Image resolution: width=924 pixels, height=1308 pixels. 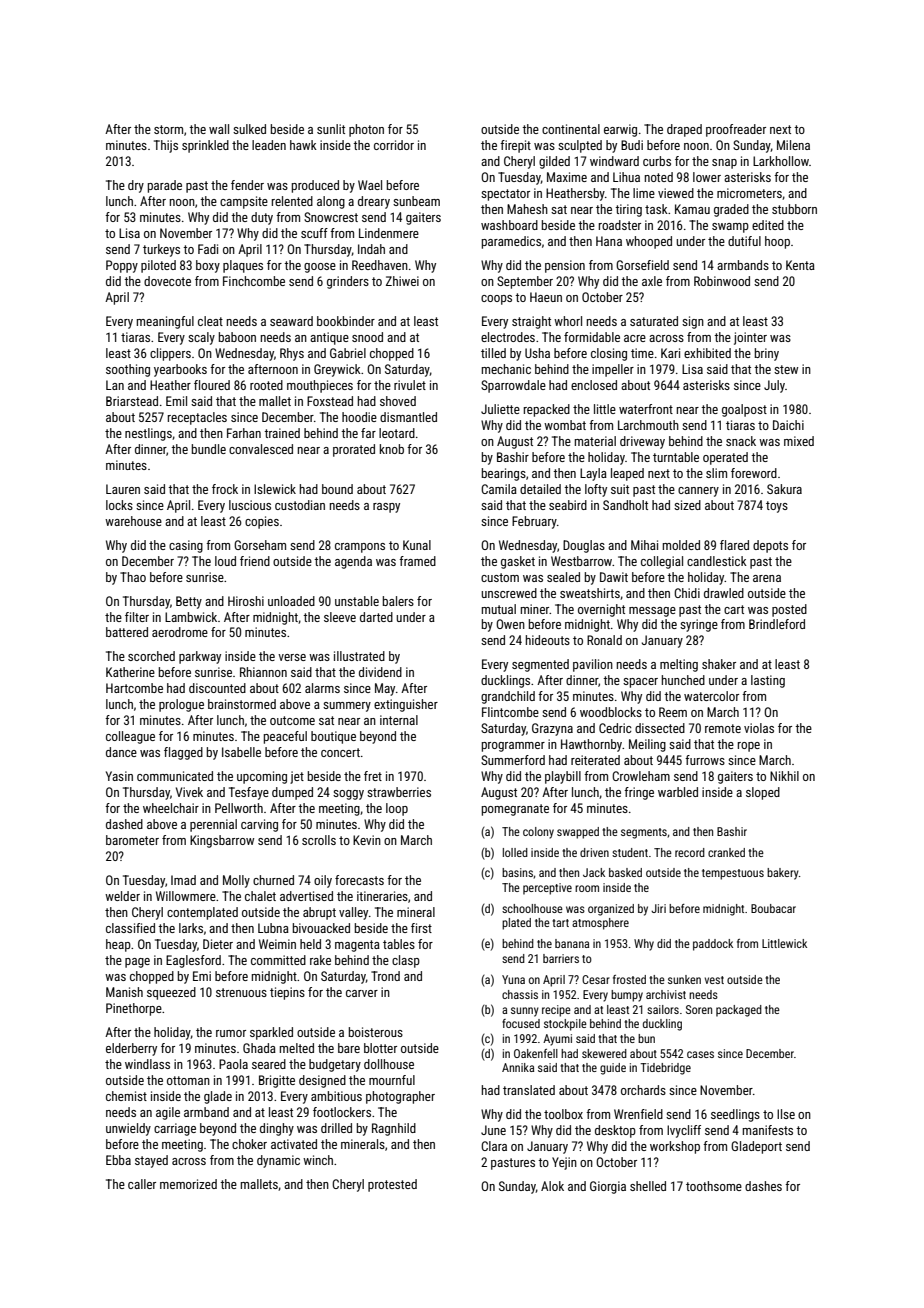 What do you see at coordinates (246, 601) in the document?
I see `Hiroshi` at bounding box center [246, 601].
